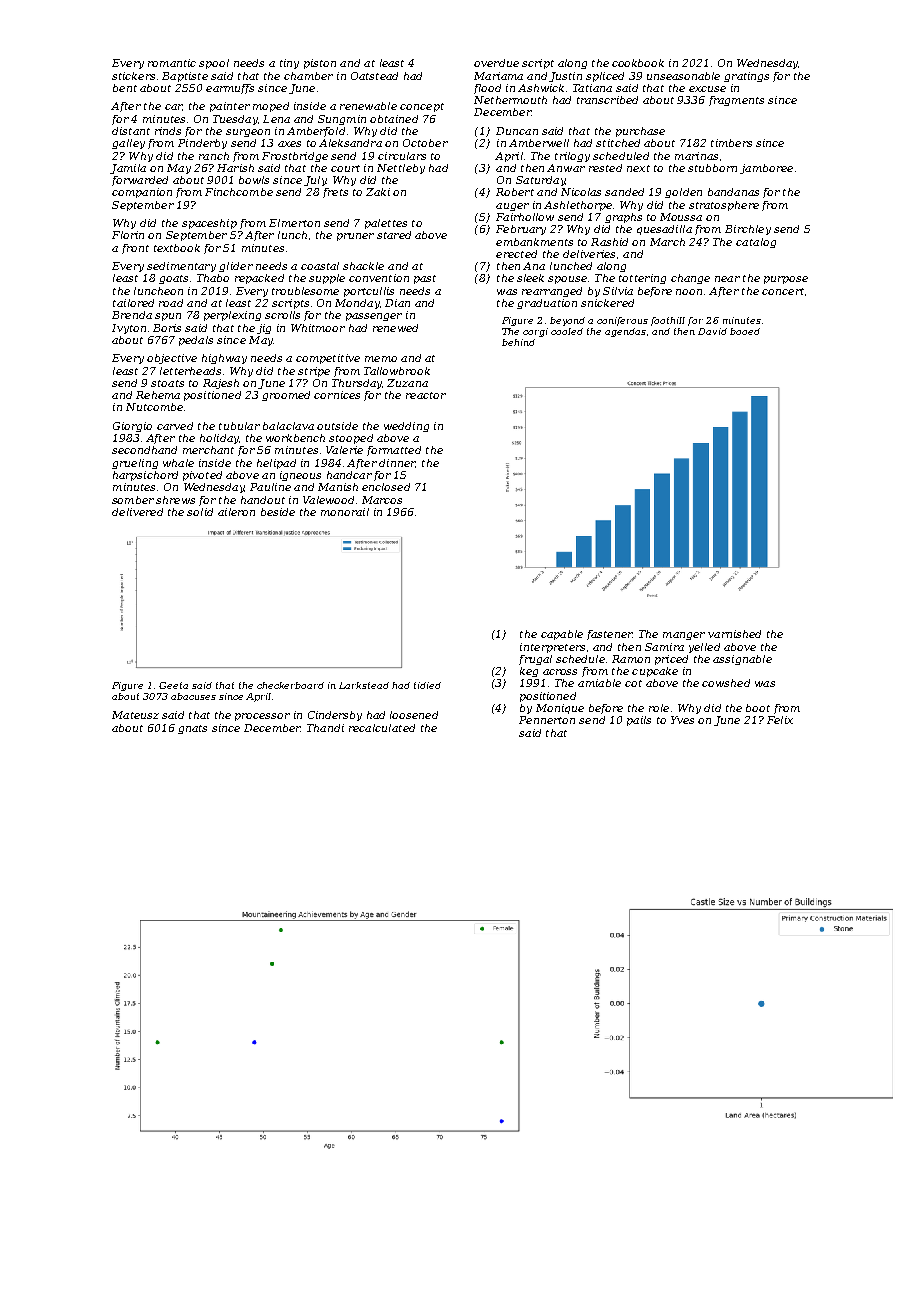 This page has width=924, height=1308. I want to click on spool, so click(214, 64).
